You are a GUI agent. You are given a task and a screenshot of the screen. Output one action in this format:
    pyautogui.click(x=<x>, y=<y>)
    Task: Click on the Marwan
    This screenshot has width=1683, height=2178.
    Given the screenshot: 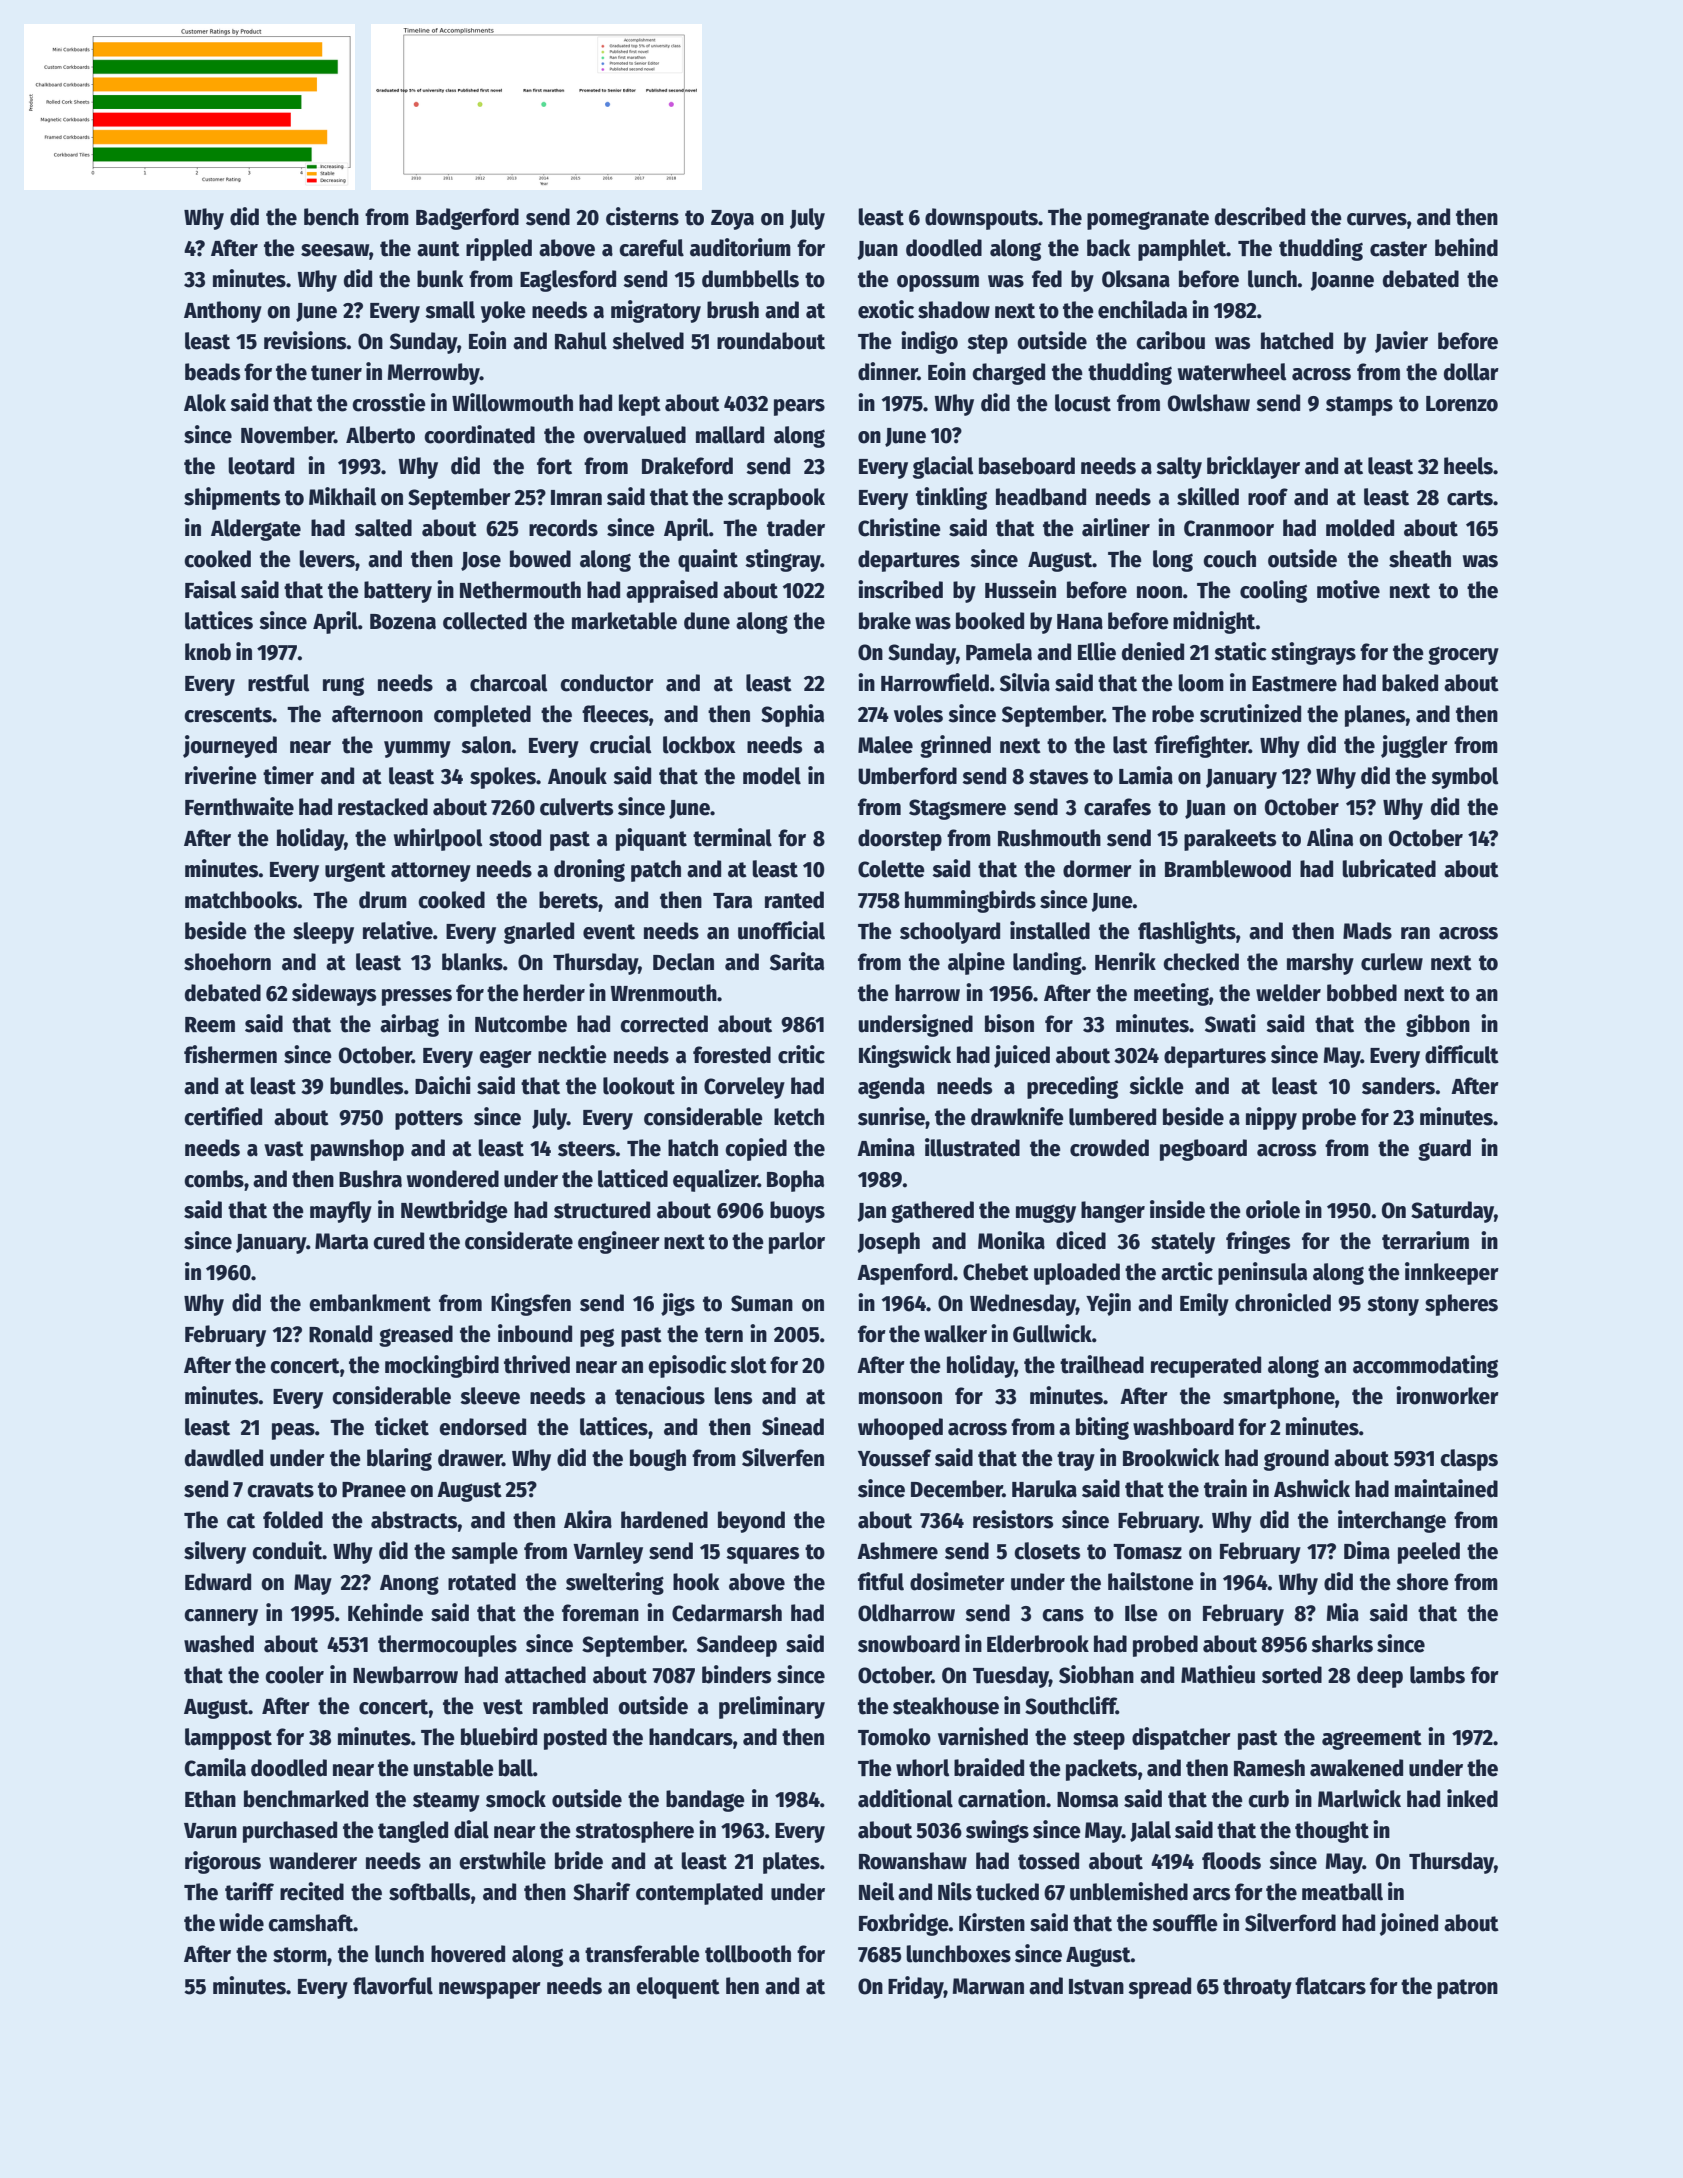 What is the action you would take?
    pyautogui.click(x=988, y=1986)
